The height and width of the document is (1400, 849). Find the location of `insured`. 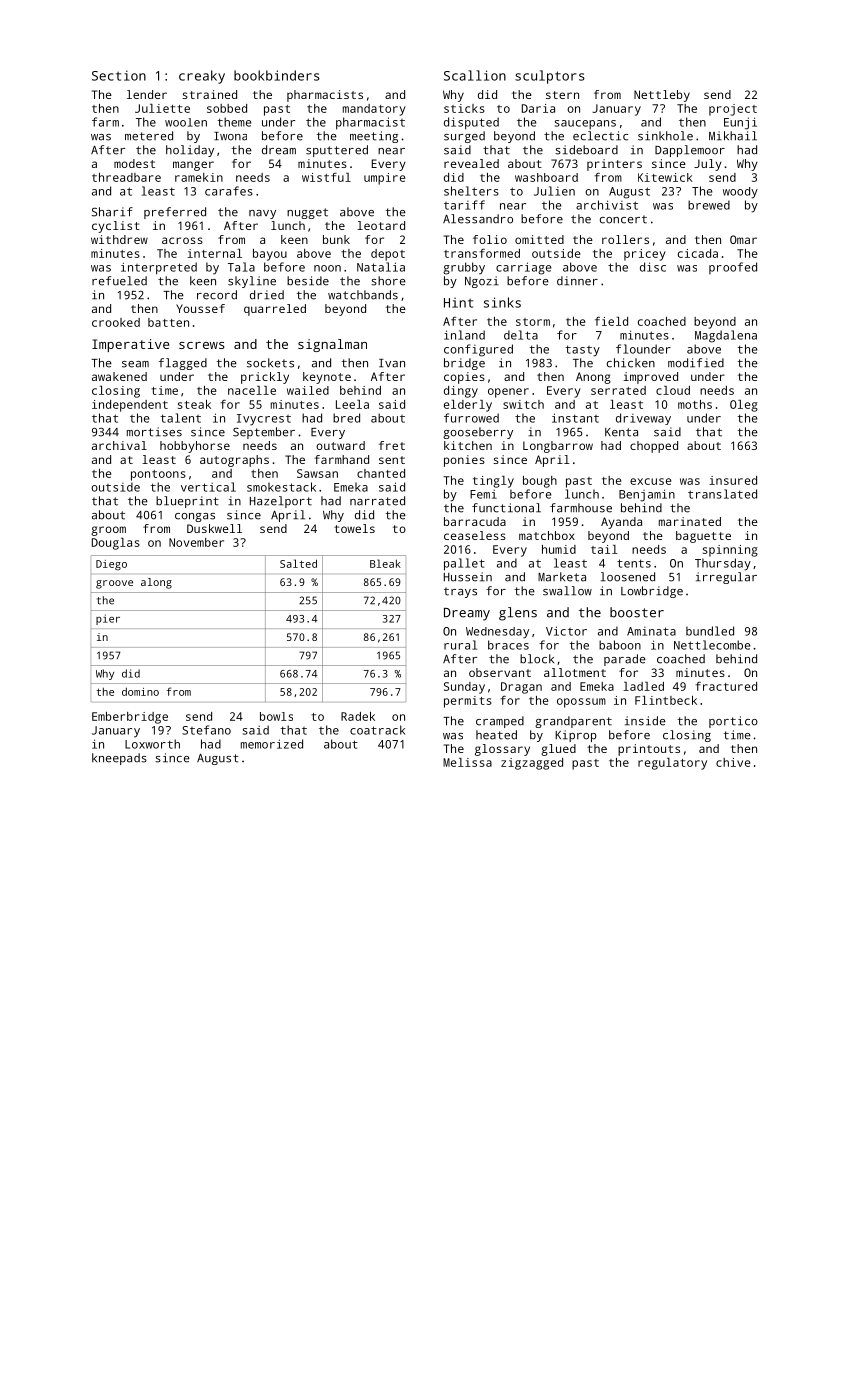

insured is located at coordinates (733, 480).
